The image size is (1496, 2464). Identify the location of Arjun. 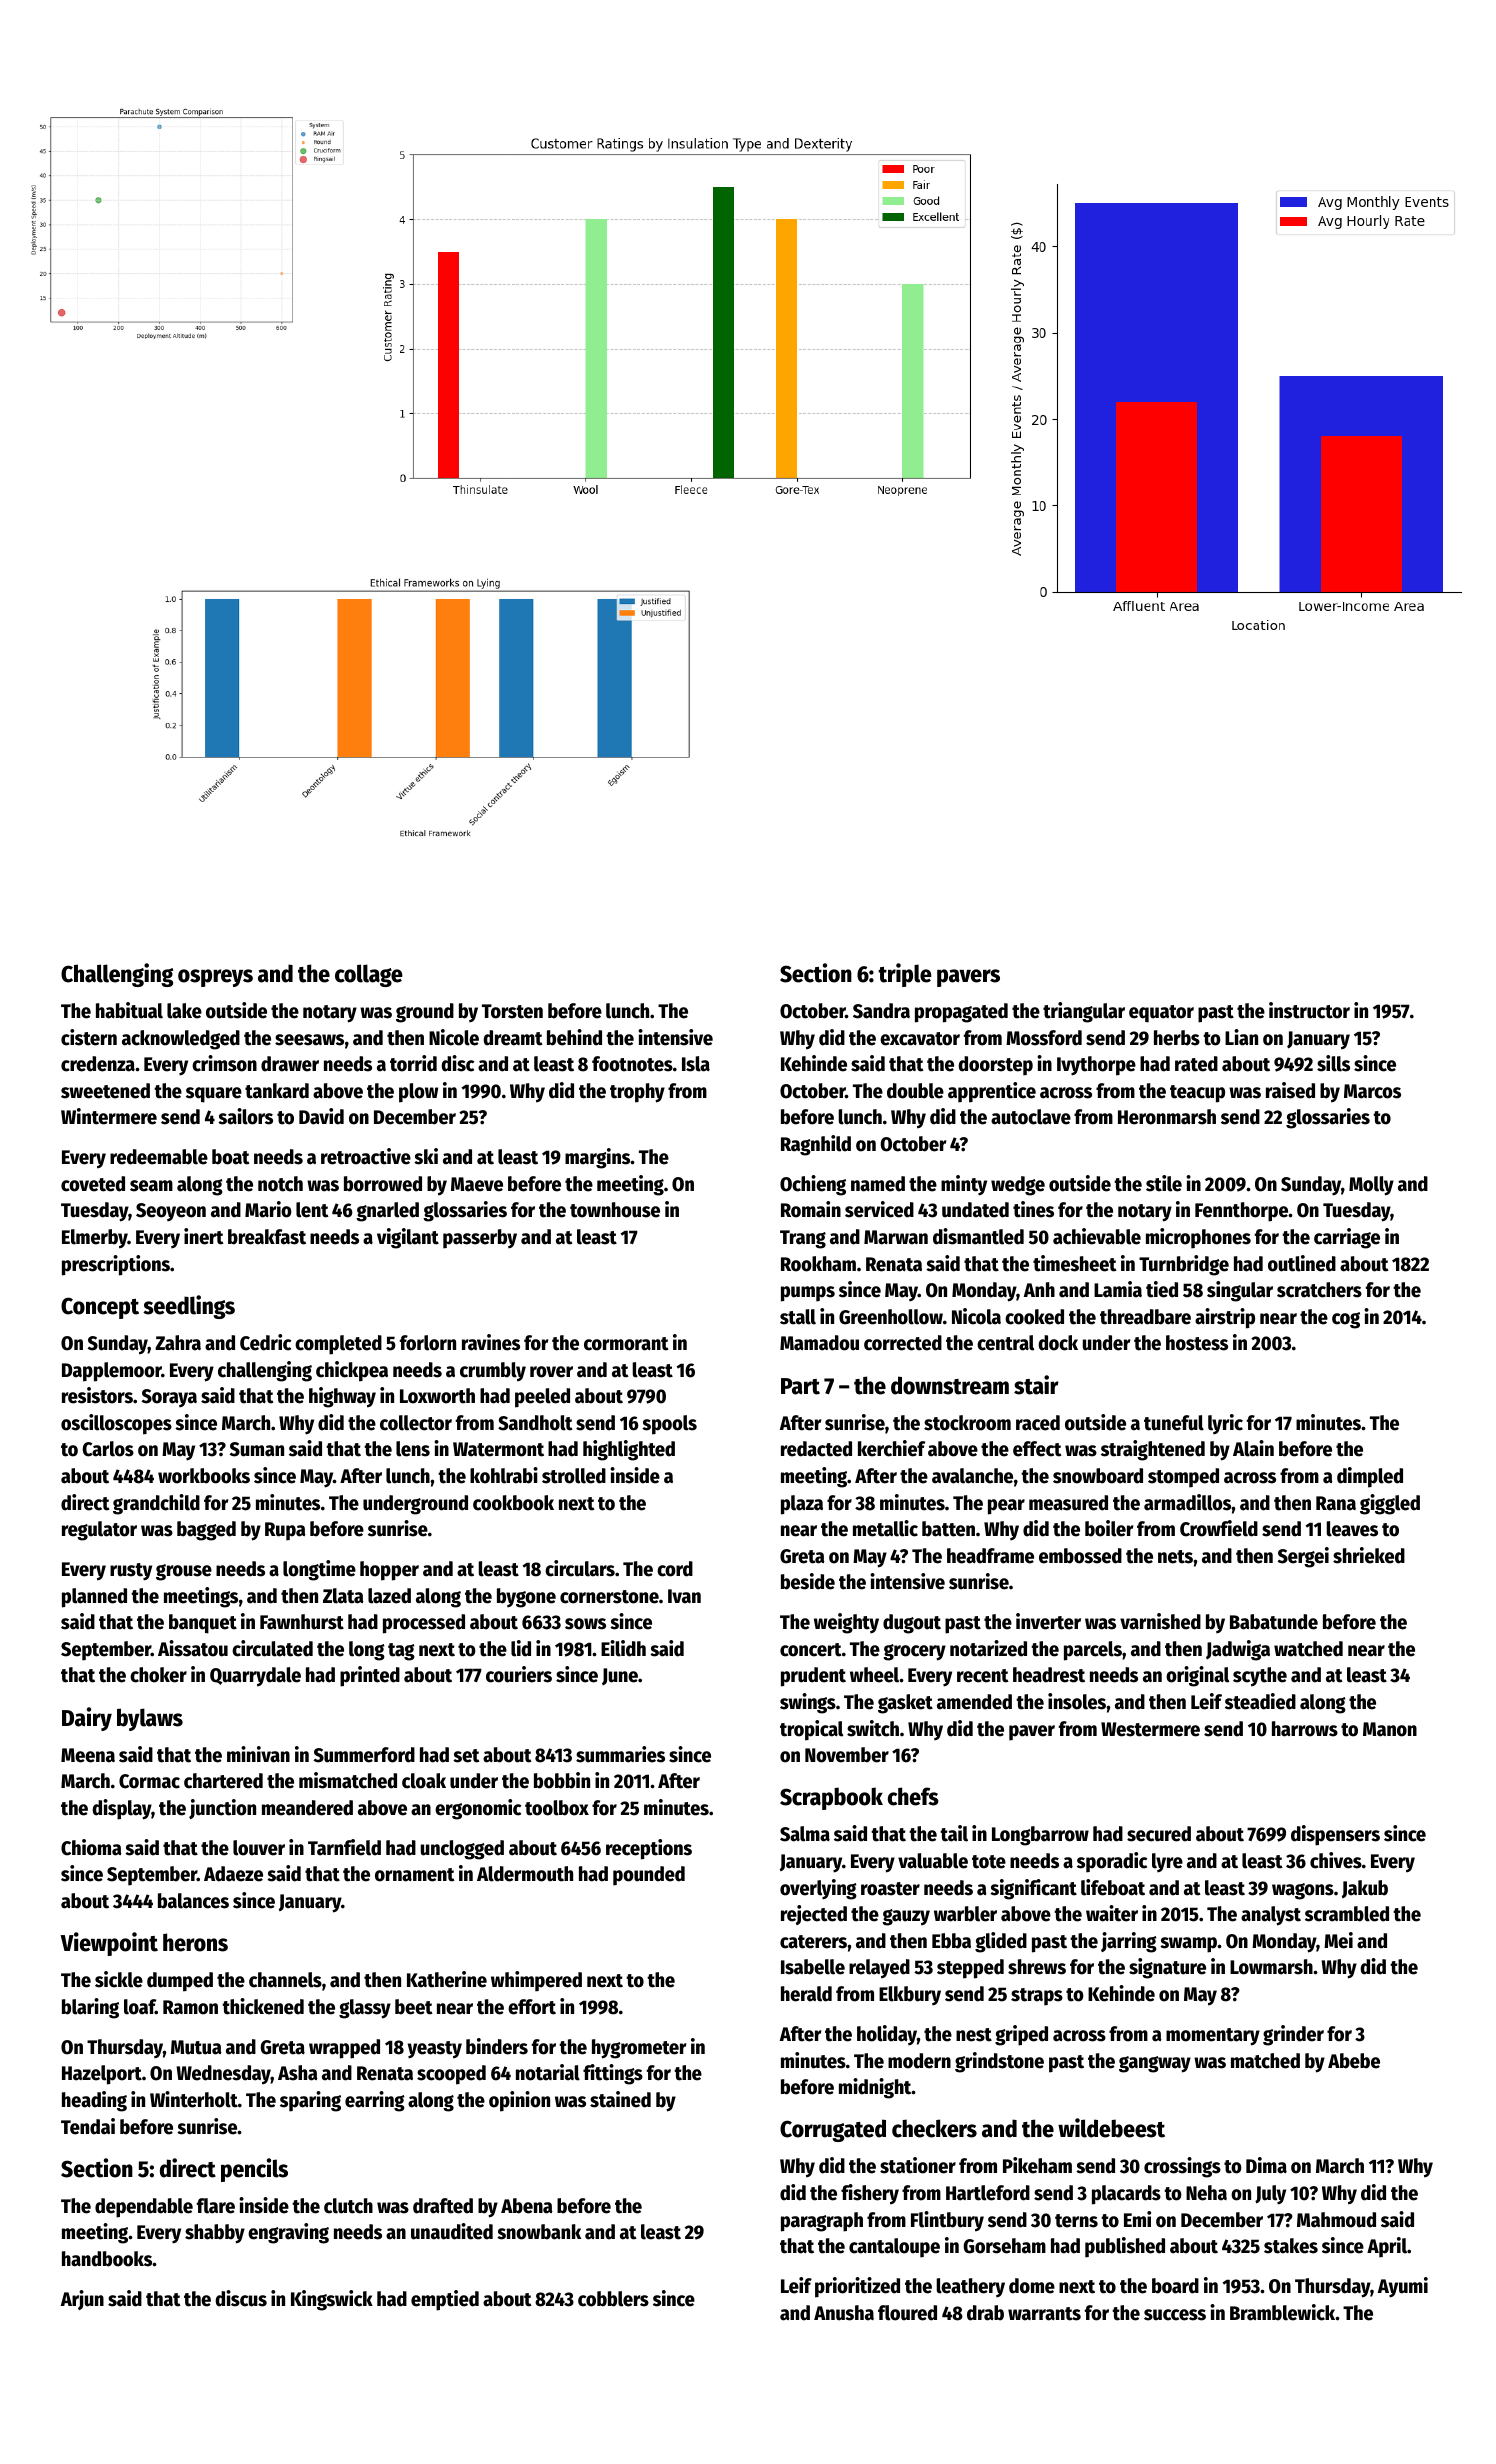
(82, 2300).
